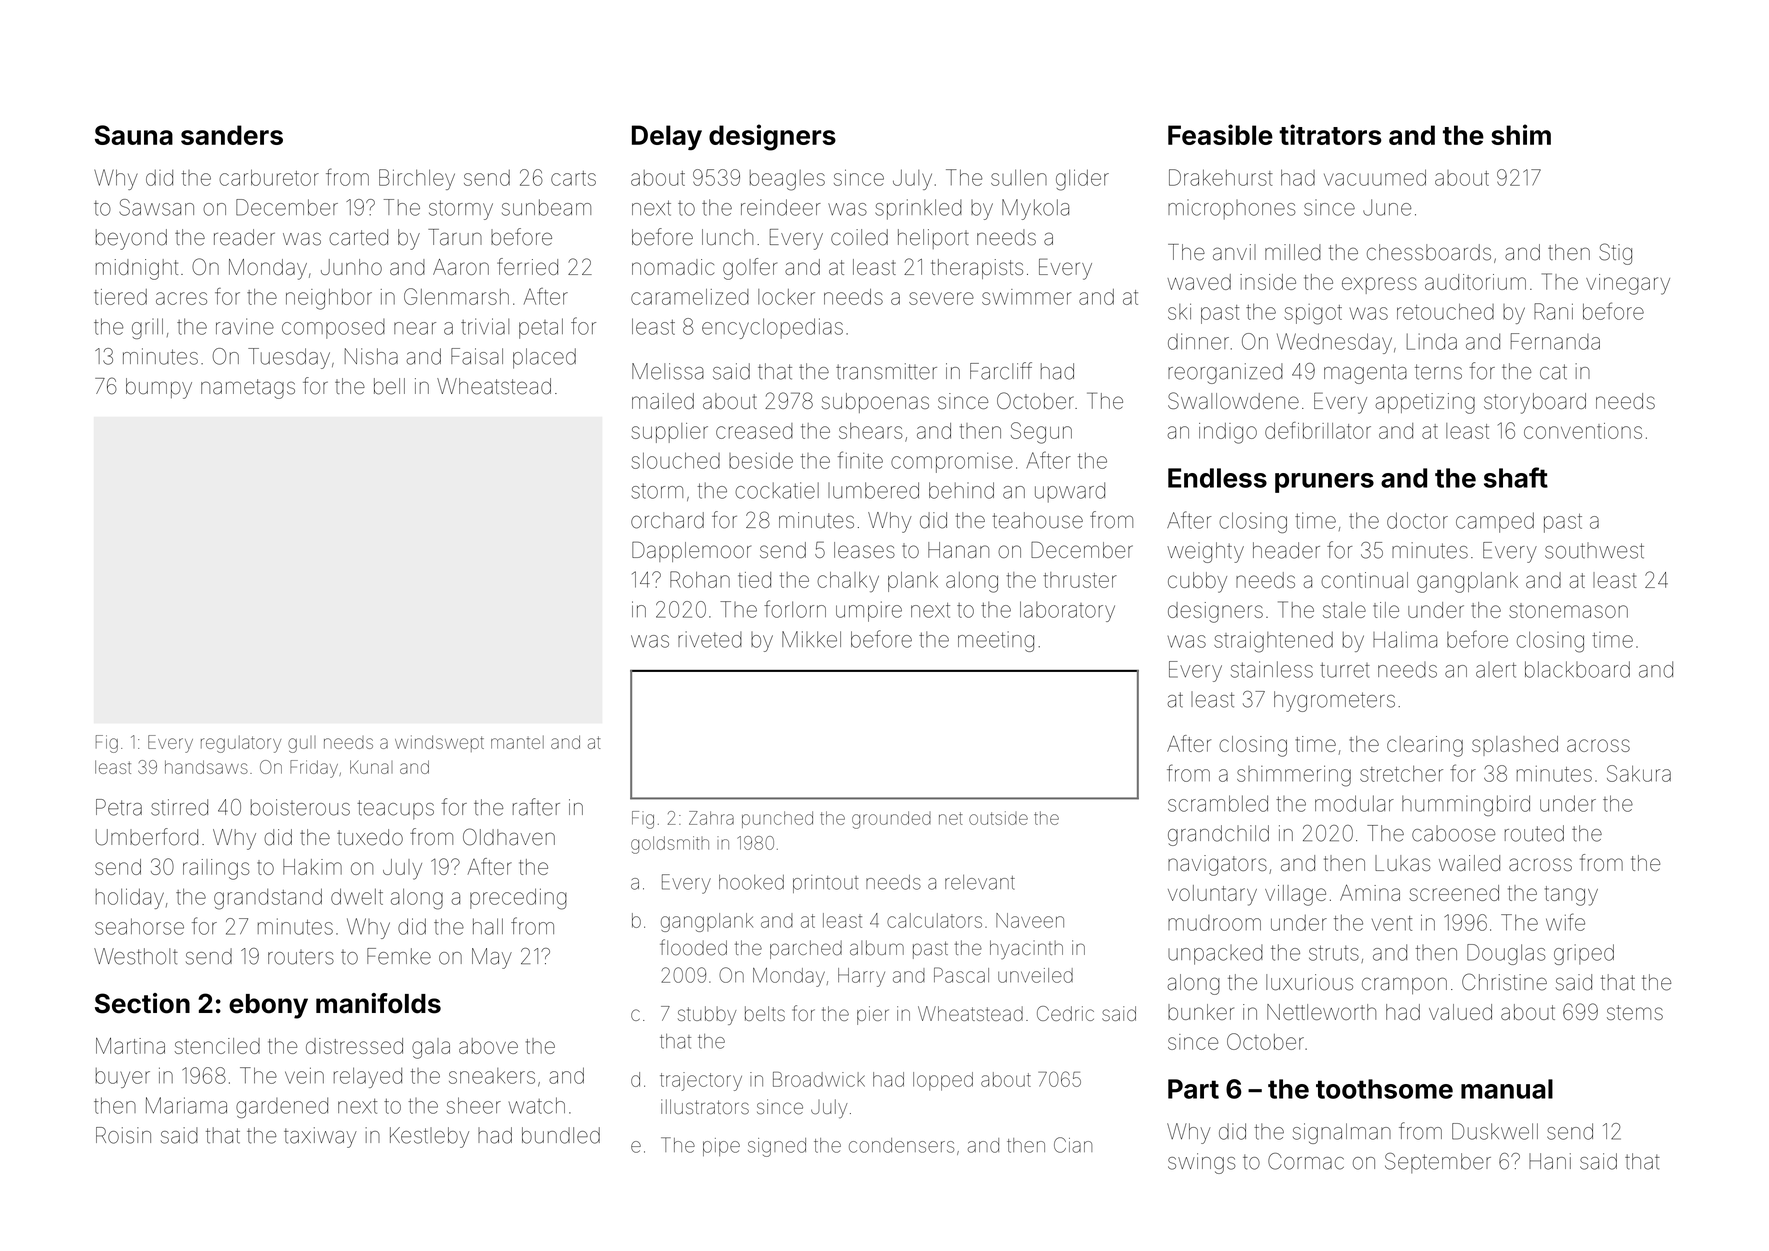 The height and width of the page is (1251, 1769). Describe the element at coordinates (710, 639) in the page. I see `riveted` at that location.
